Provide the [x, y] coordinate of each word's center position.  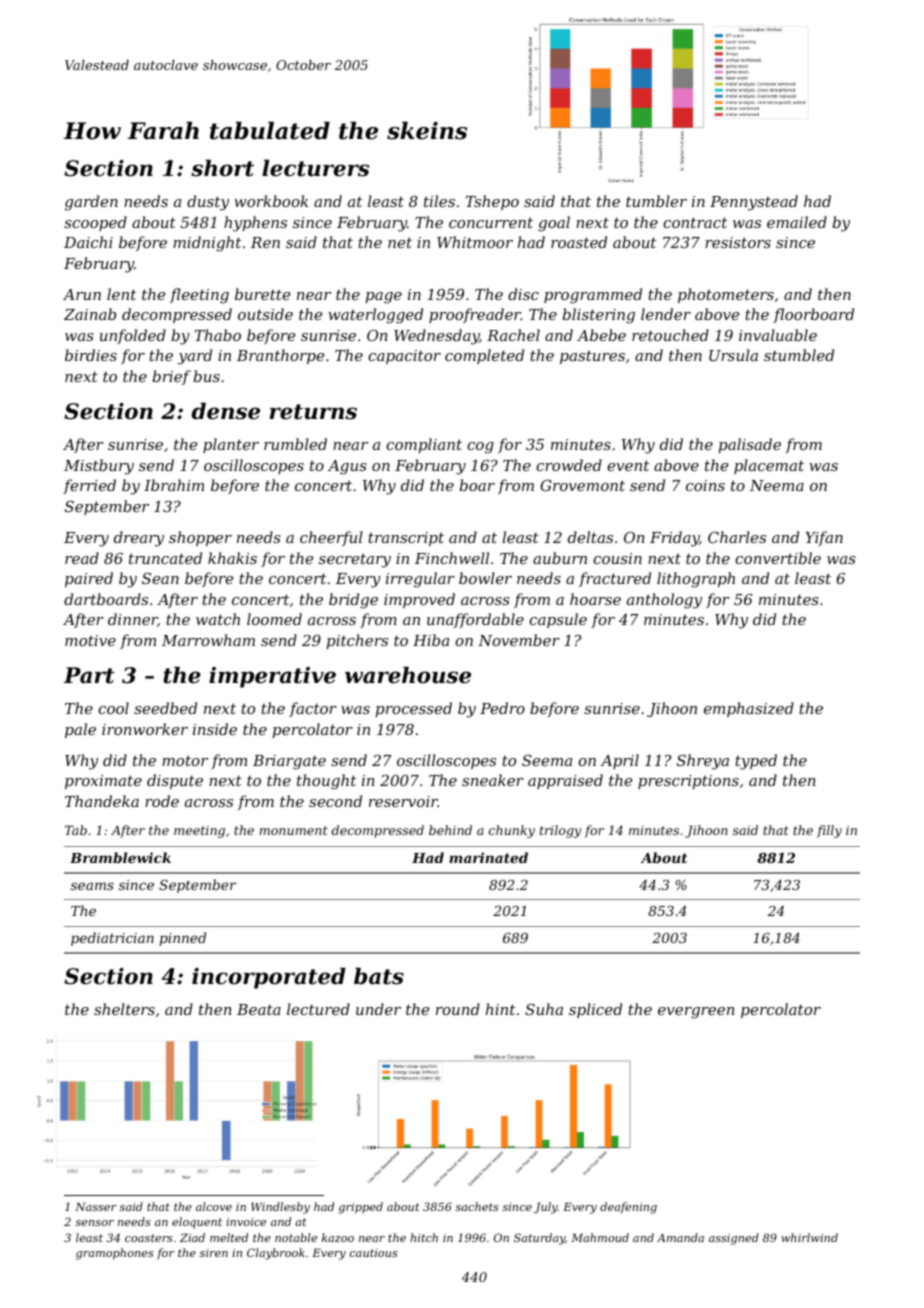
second [335, 801]
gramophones [115, 1254]
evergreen [696, 1013]
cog [480, 448]
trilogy [560, 831]
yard [195, 357]
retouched [670, 335]
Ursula [733, 355]
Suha [544, 1009]
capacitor [404, 357]
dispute [175, 781]
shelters [124, 1009]
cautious [374, 1253]
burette [262, 294]
